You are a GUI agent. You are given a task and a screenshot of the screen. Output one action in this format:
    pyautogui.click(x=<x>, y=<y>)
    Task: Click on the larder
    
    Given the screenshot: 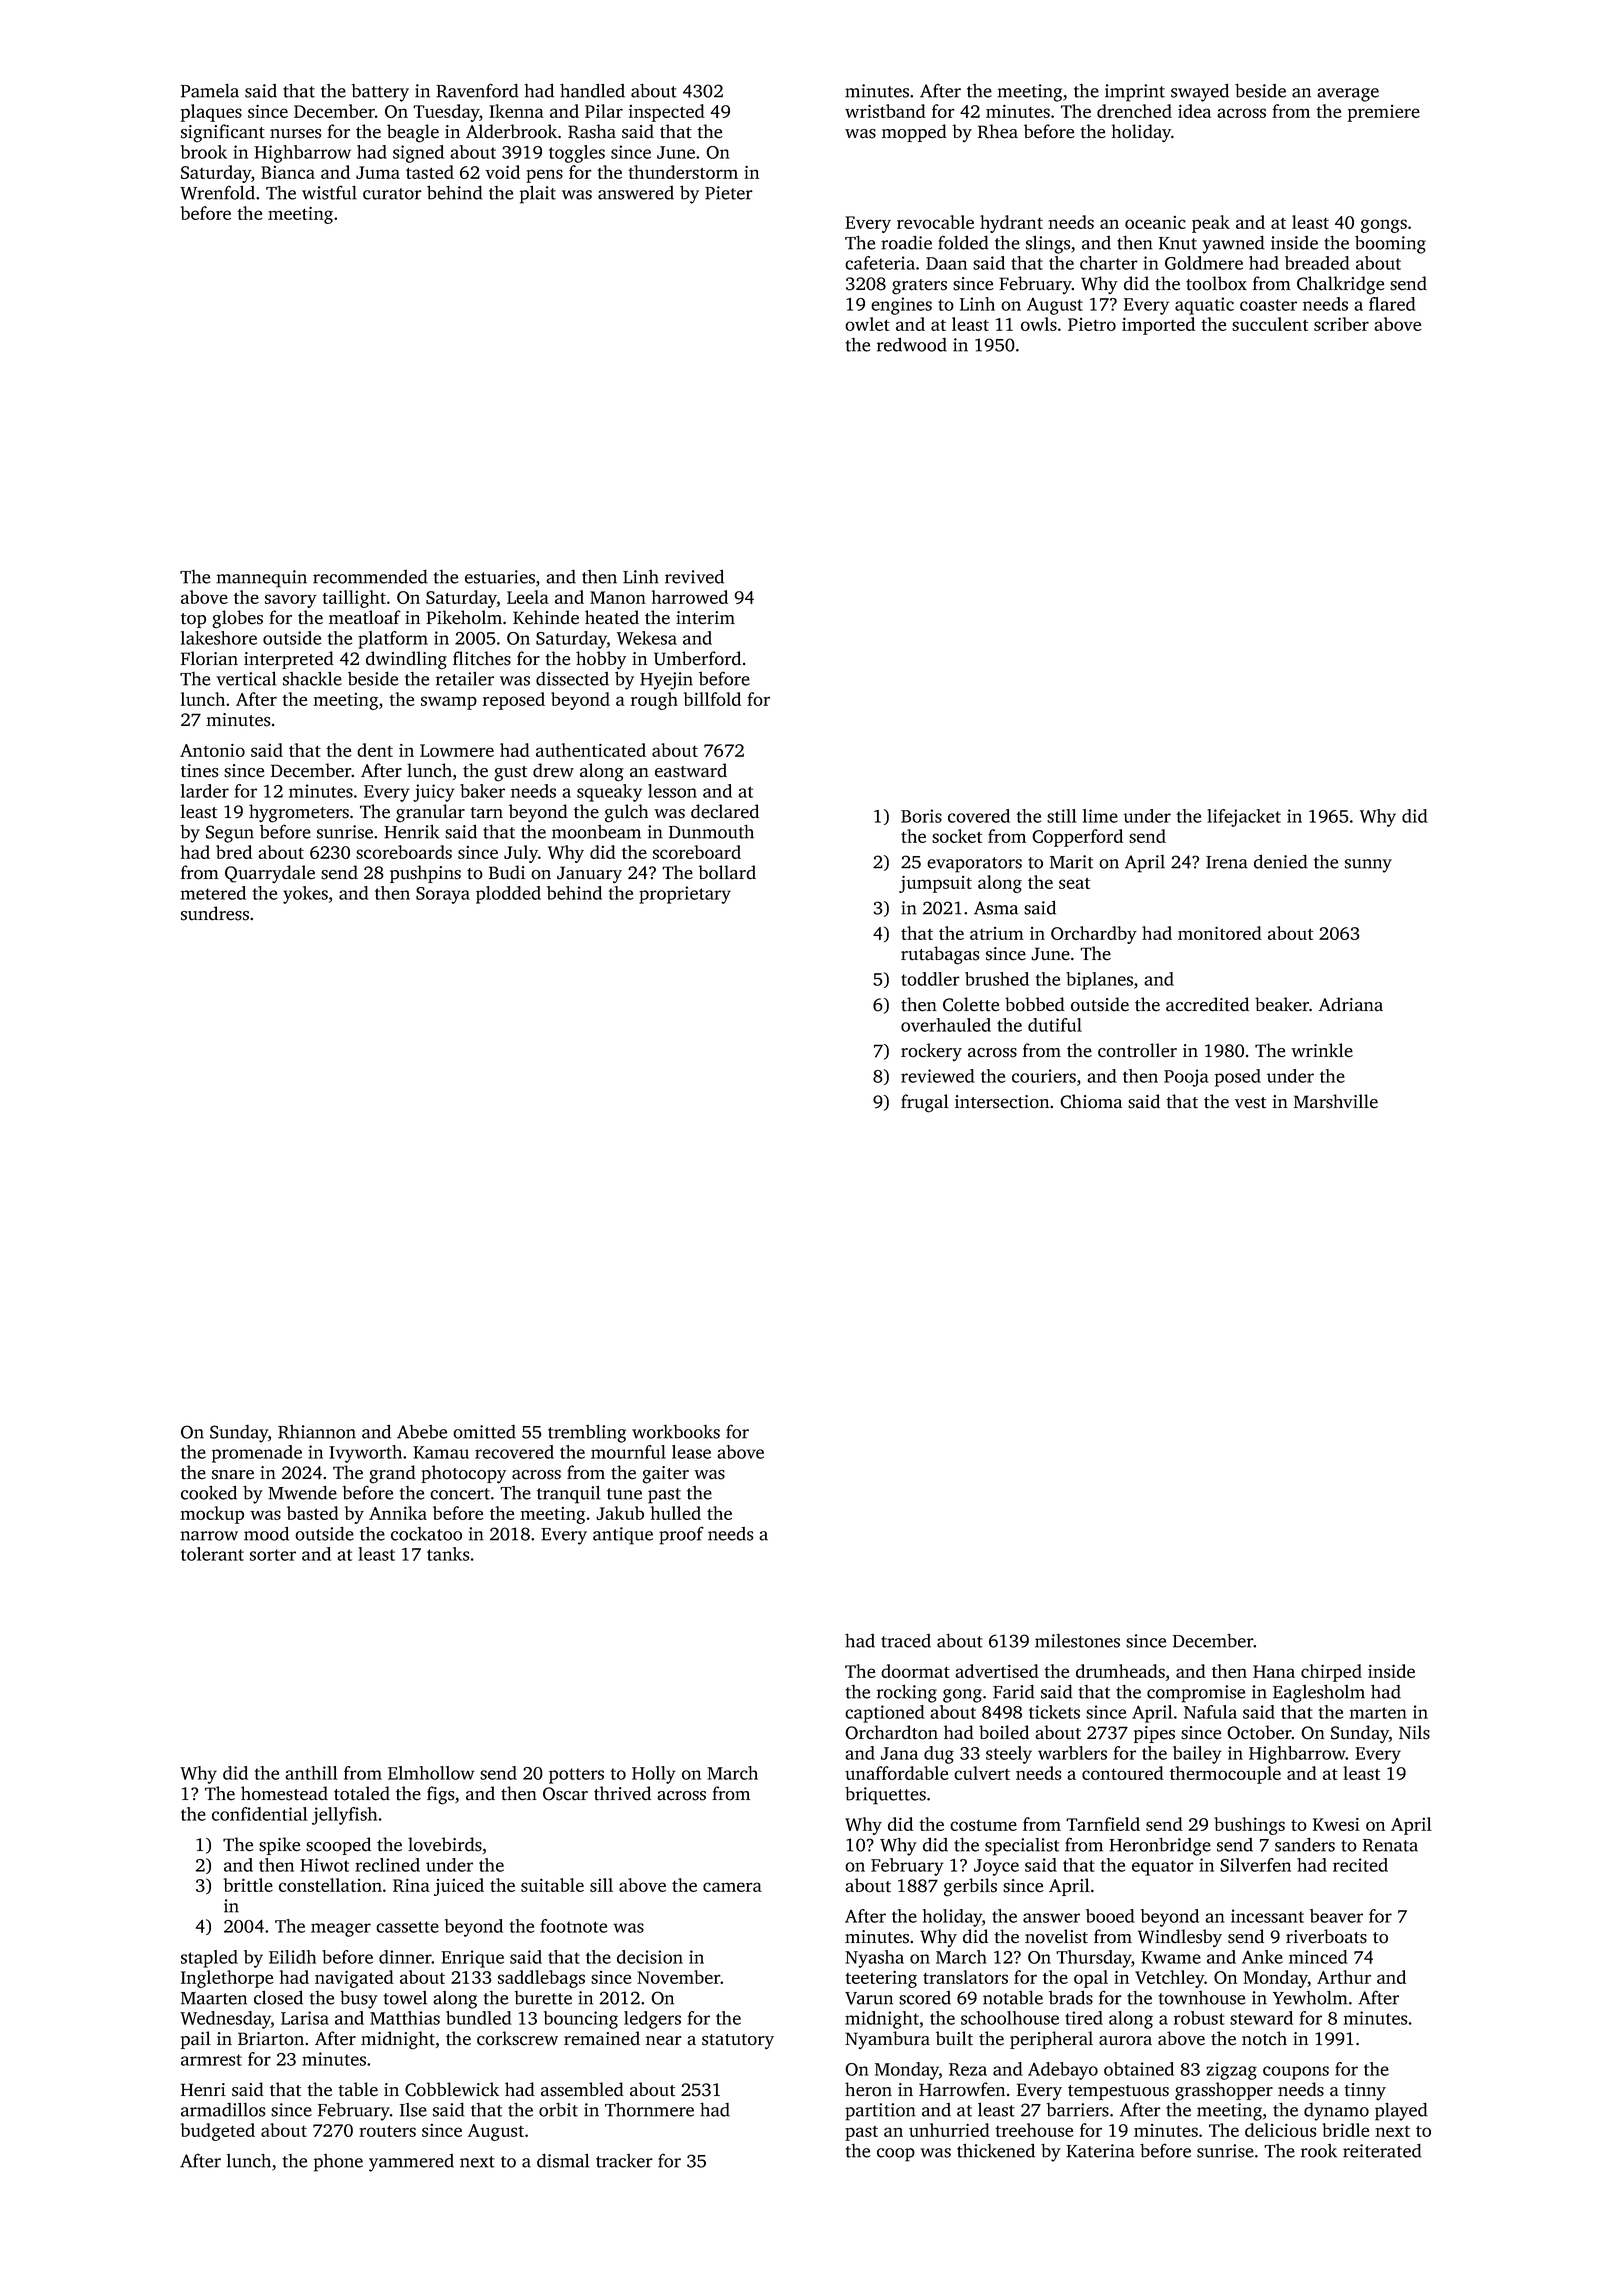 What is the action you would take?
    pyautogui.click(x=205, y=791)
